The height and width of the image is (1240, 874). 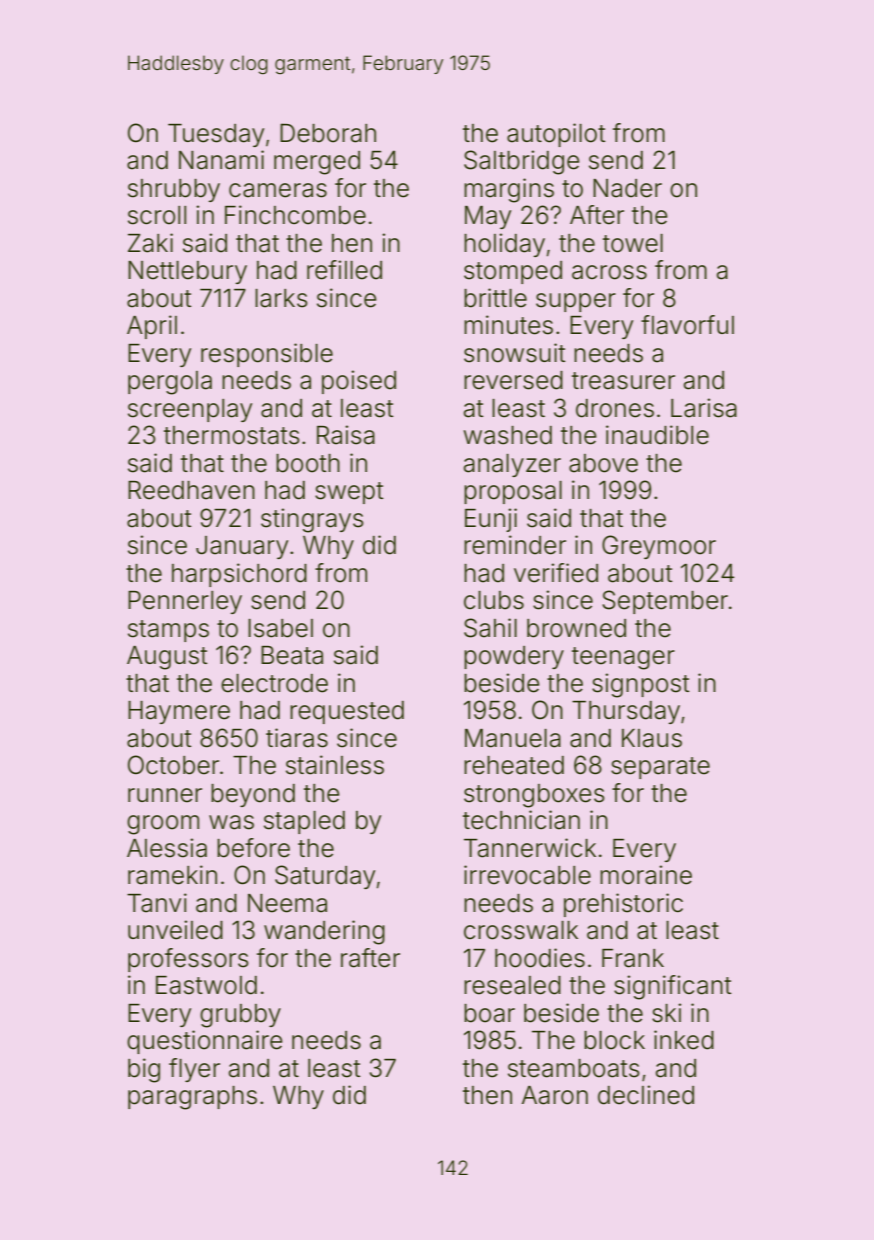 What do you see at coordinates (253, 795) in the image?
I see `beyond` at bounding box center [253, 795].
